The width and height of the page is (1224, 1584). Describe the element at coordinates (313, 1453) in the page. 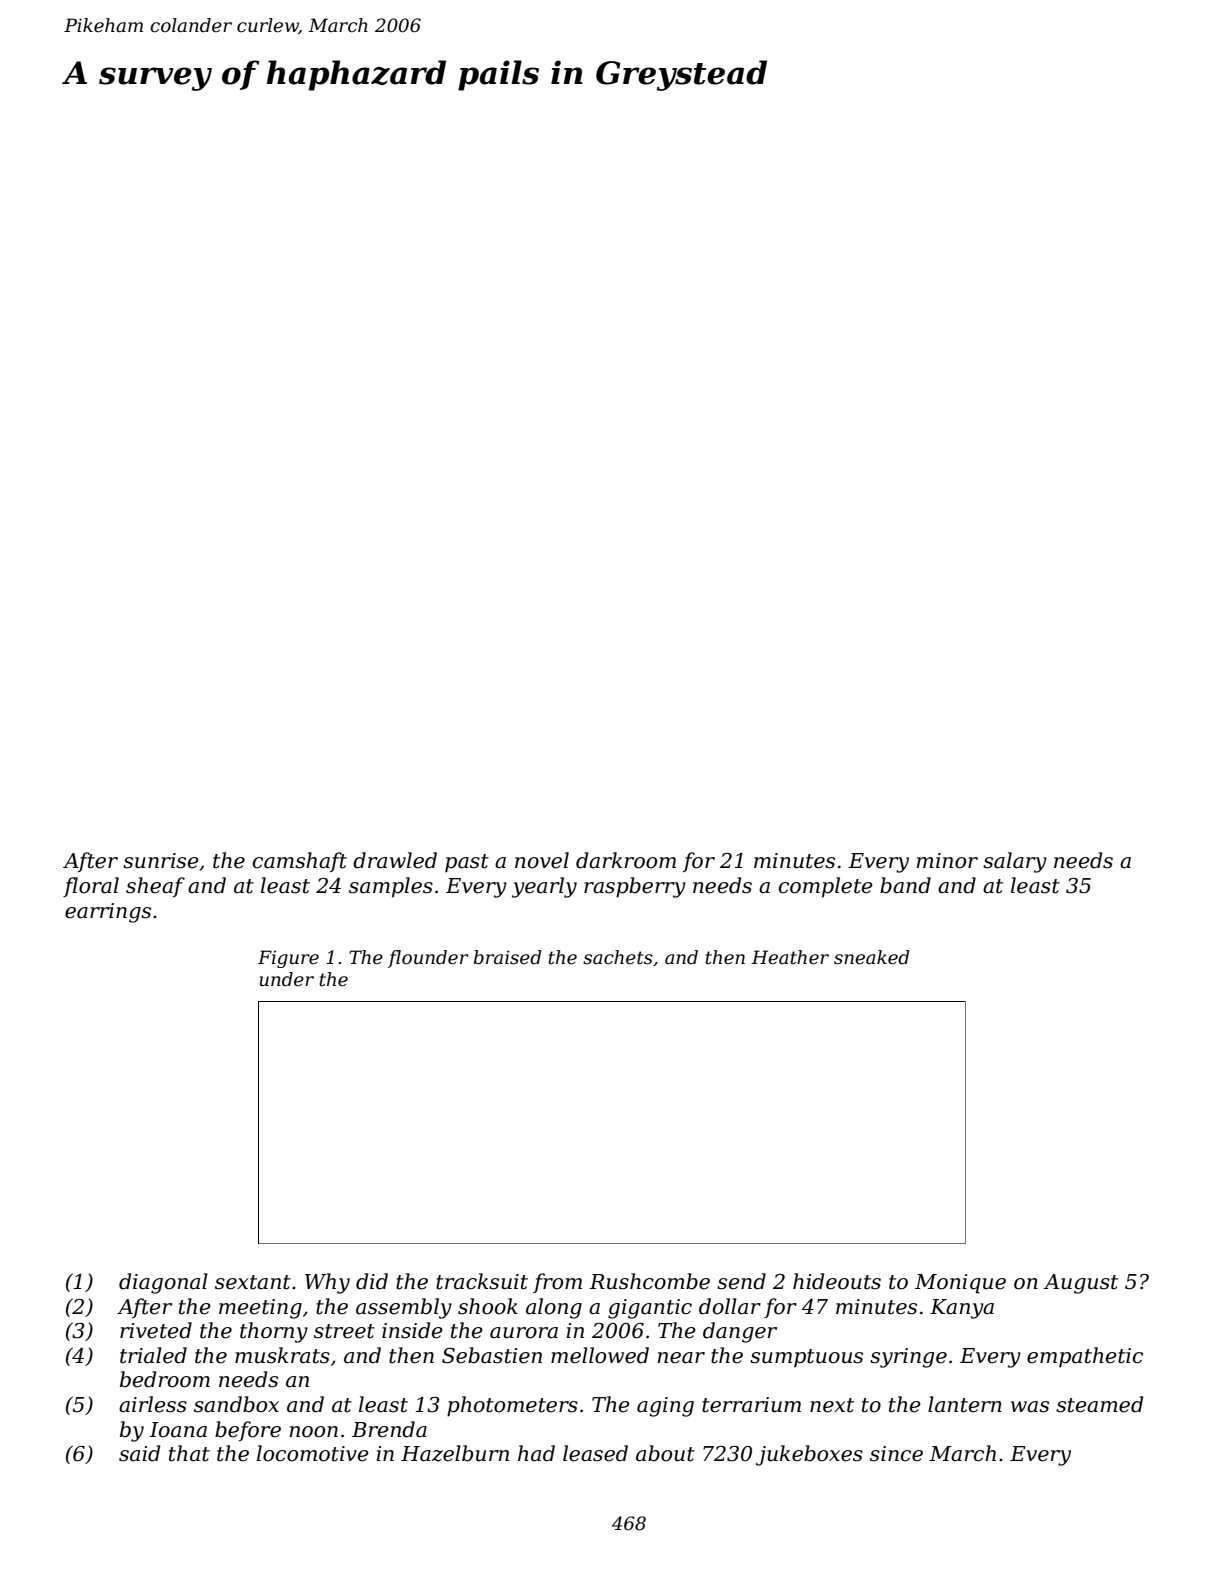

I see `locomotive` at that location.
